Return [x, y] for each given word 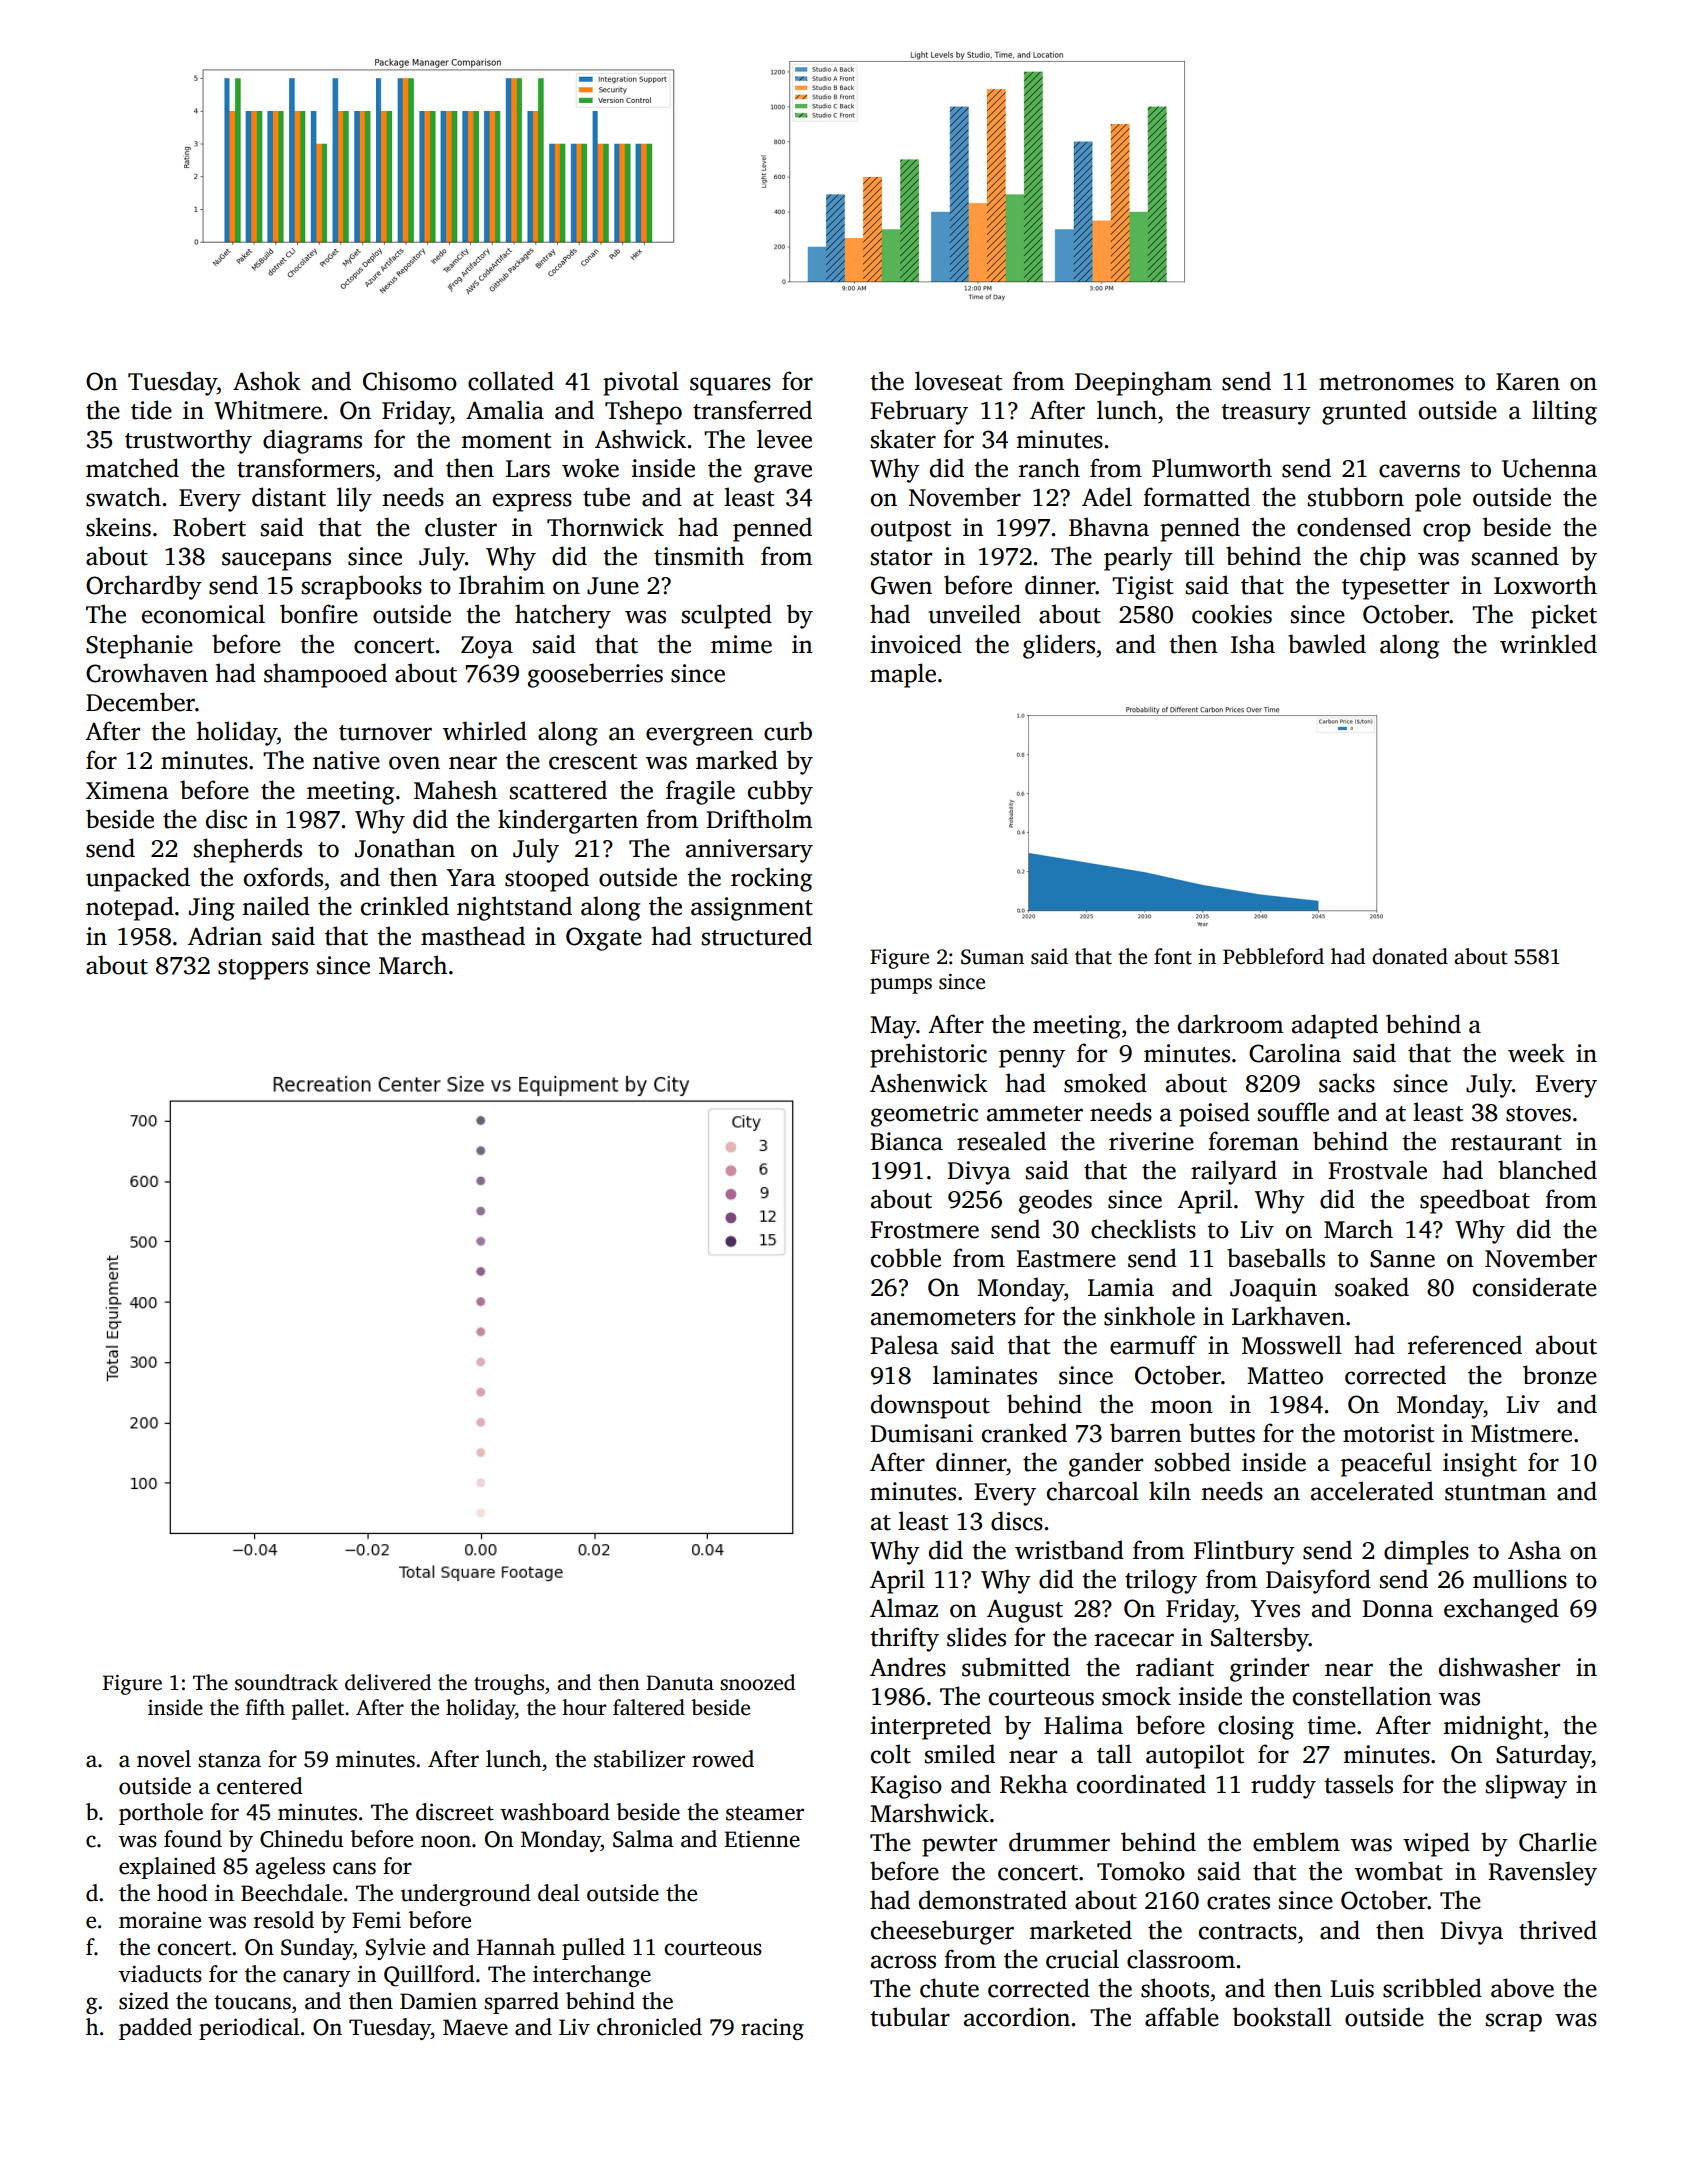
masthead [473, 936]
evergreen [699, 736]
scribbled [1432, 1988]
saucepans [276, 561]
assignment [752, 909]
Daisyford [1318, 1581]
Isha [1253, 644]
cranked [1024, 1433]
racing [772, 2029]
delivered [388, 1682]
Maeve [475, 2027]
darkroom [1231, 1024]
